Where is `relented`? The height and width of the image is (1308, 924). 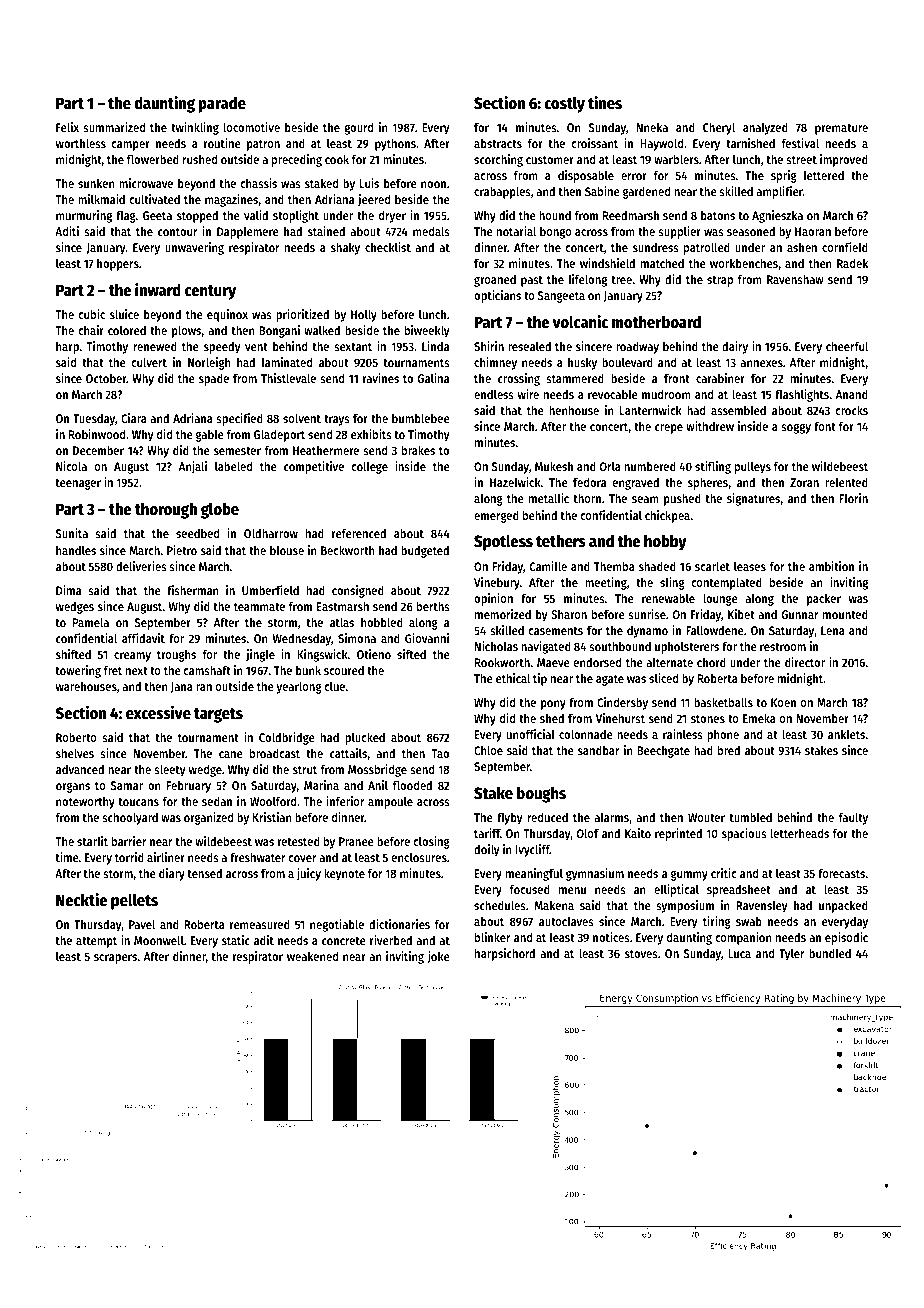
relented is located at coordinates (846, 482).
